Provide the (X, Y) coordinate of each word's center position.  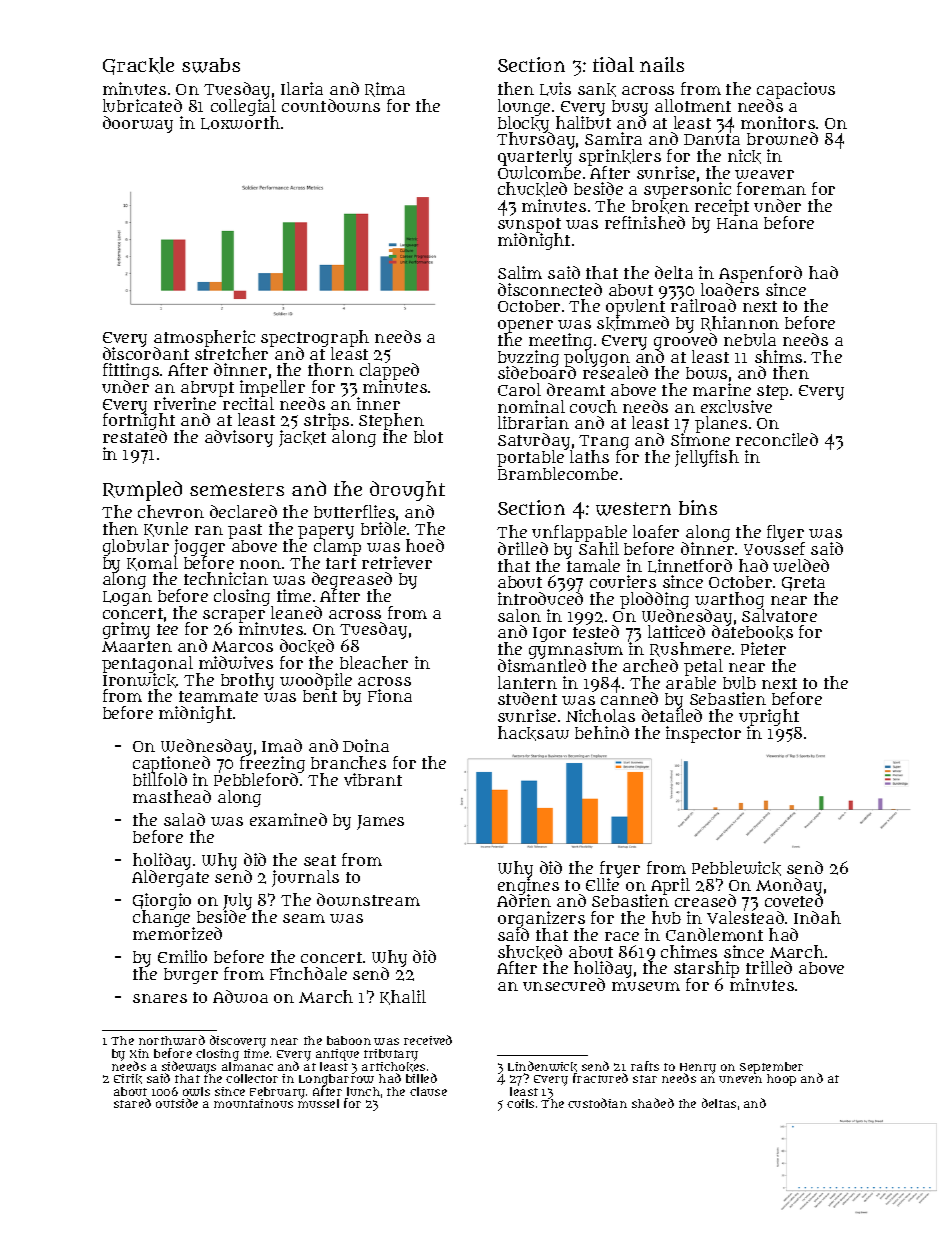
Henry (698, 1068)
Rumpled (142, 491)
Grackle (138, 66)
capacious (796, 91)
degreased (352, 581)
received (428, 1040)
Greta (803, 584)
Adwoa (240, 996)
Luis (555, 89)
